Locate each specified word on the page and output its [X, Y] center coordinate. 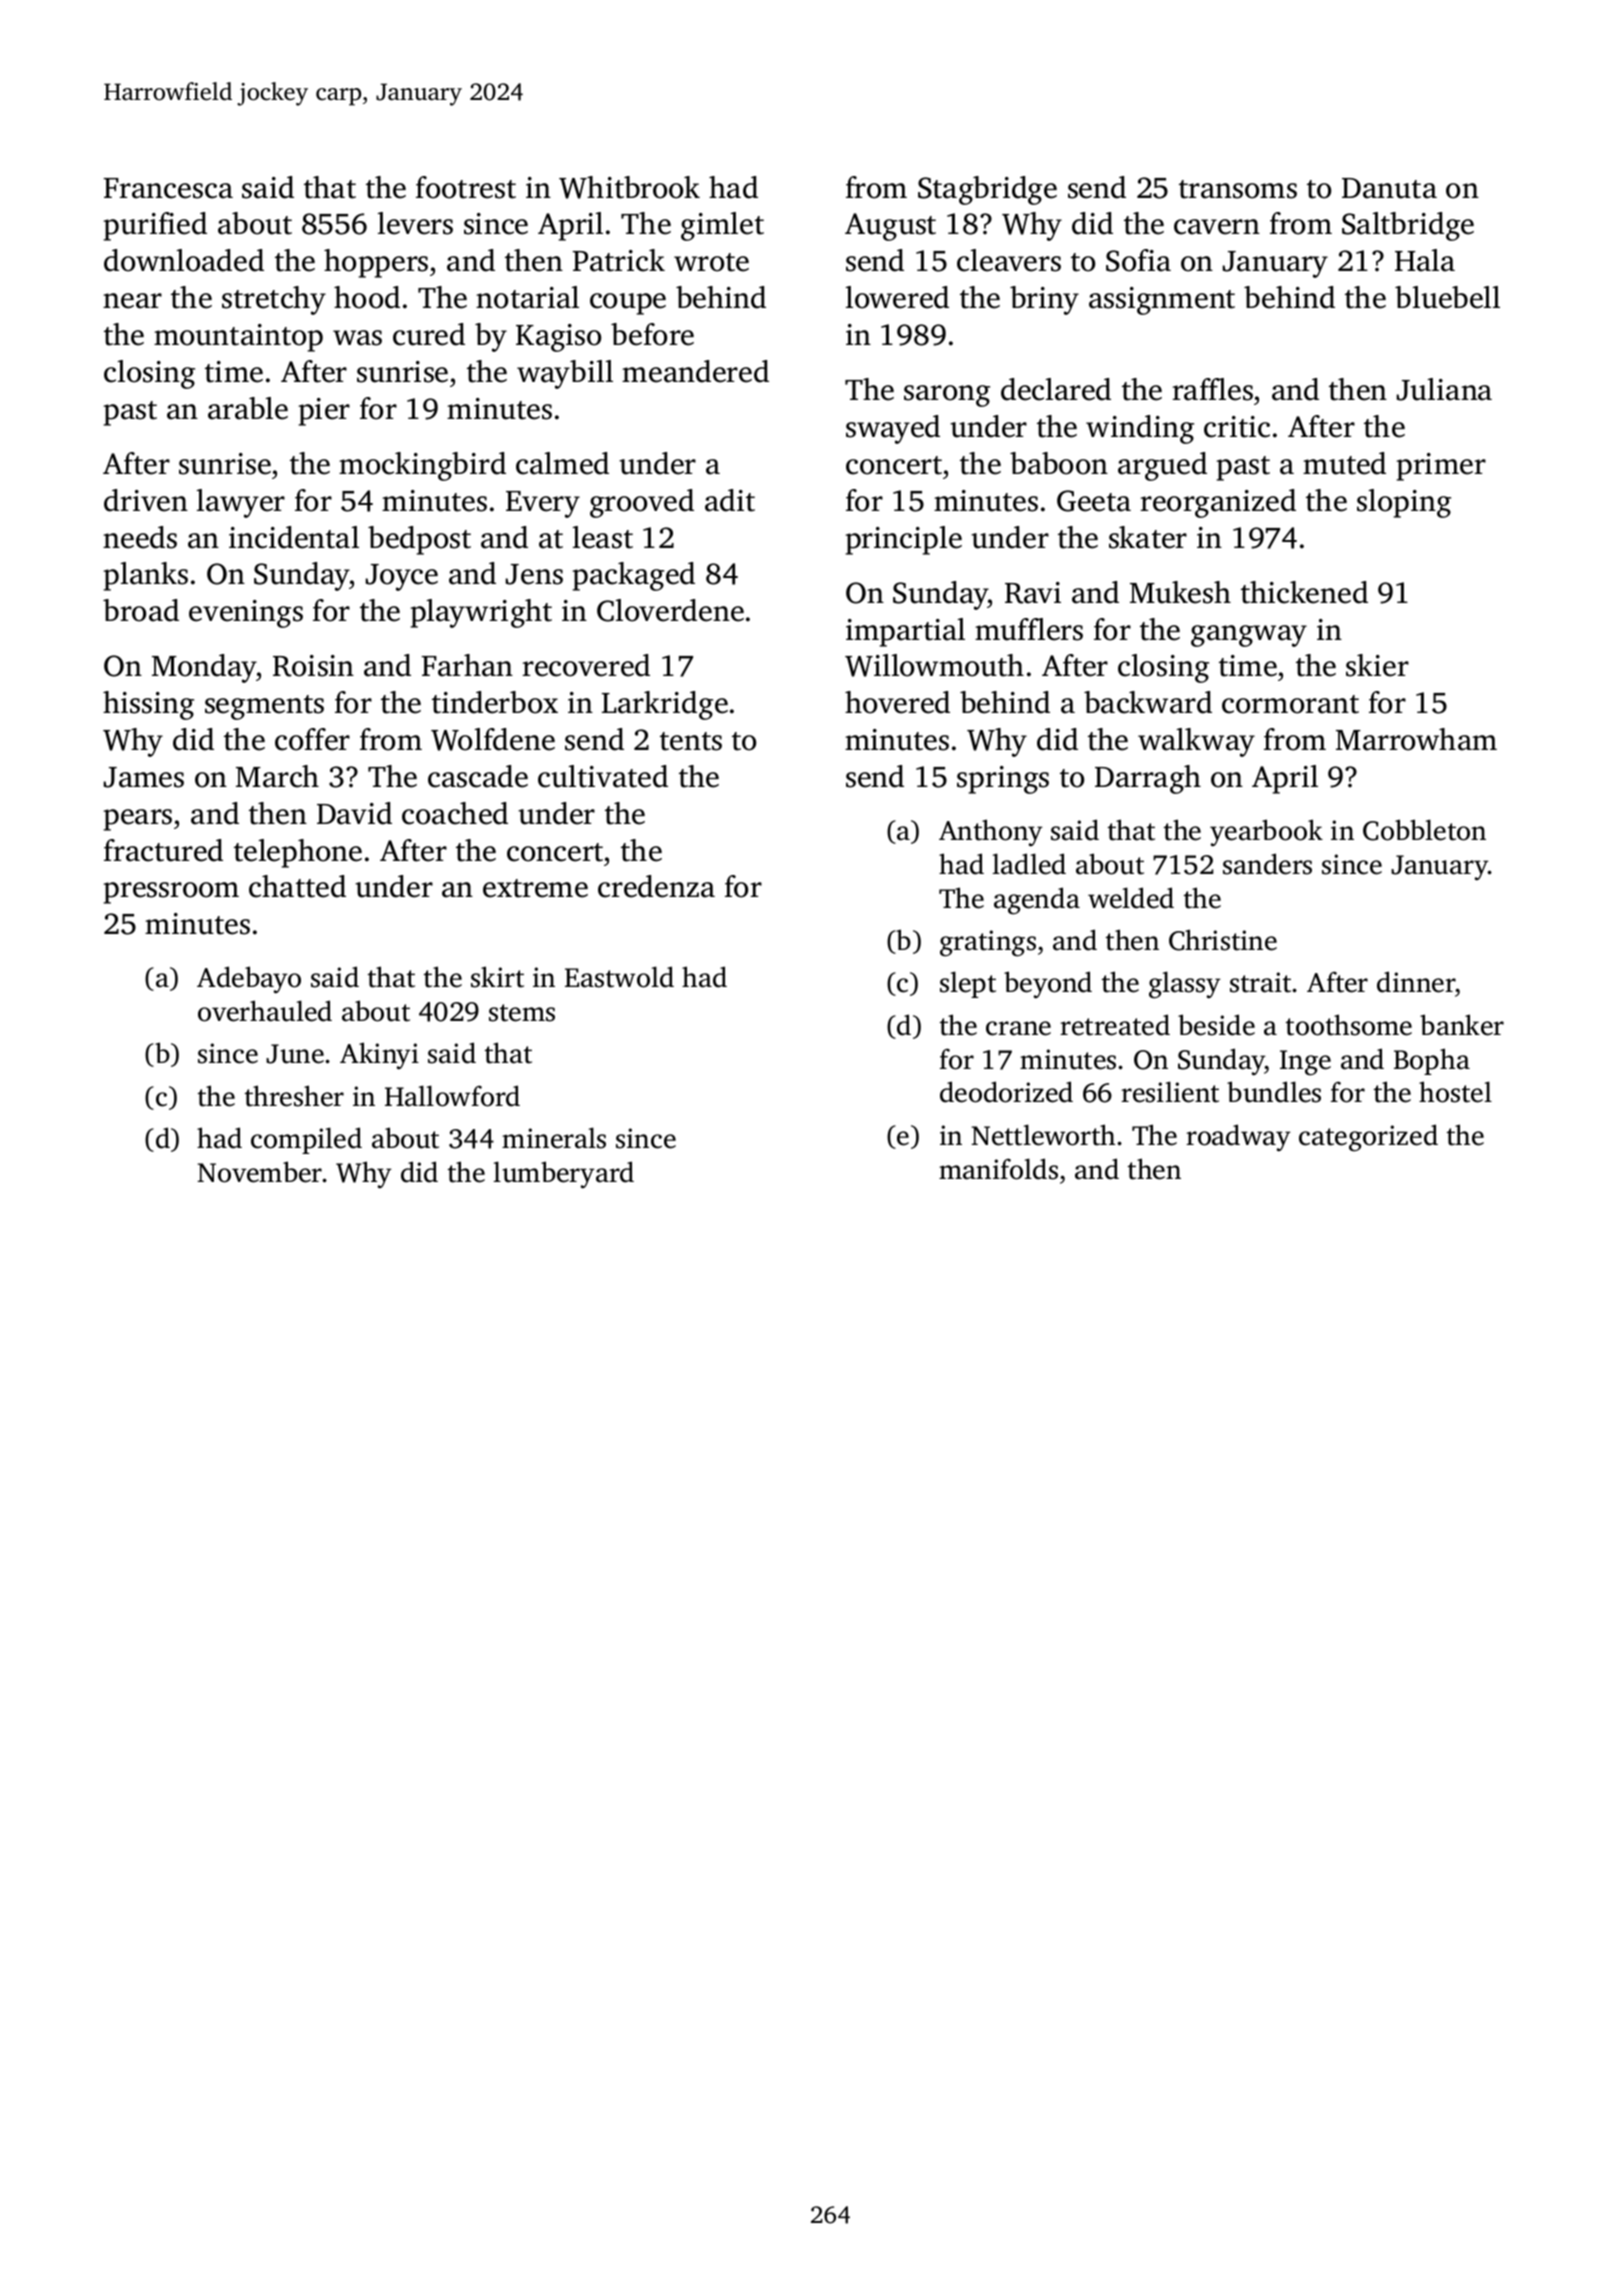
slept [968, 984]
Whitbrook [629, 187]
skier [1377, 665]
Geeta [1094, 501]
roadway [1238, 1138]
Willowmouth [934, 665]
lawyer [241, 503]
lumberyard [563, 1175]
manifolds [998, 1169]
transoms [1238, 189]
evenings [246, 614]
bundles [1274, 1092]
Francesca [168, 188]
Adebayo [249, 980]
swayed [893, 429]
